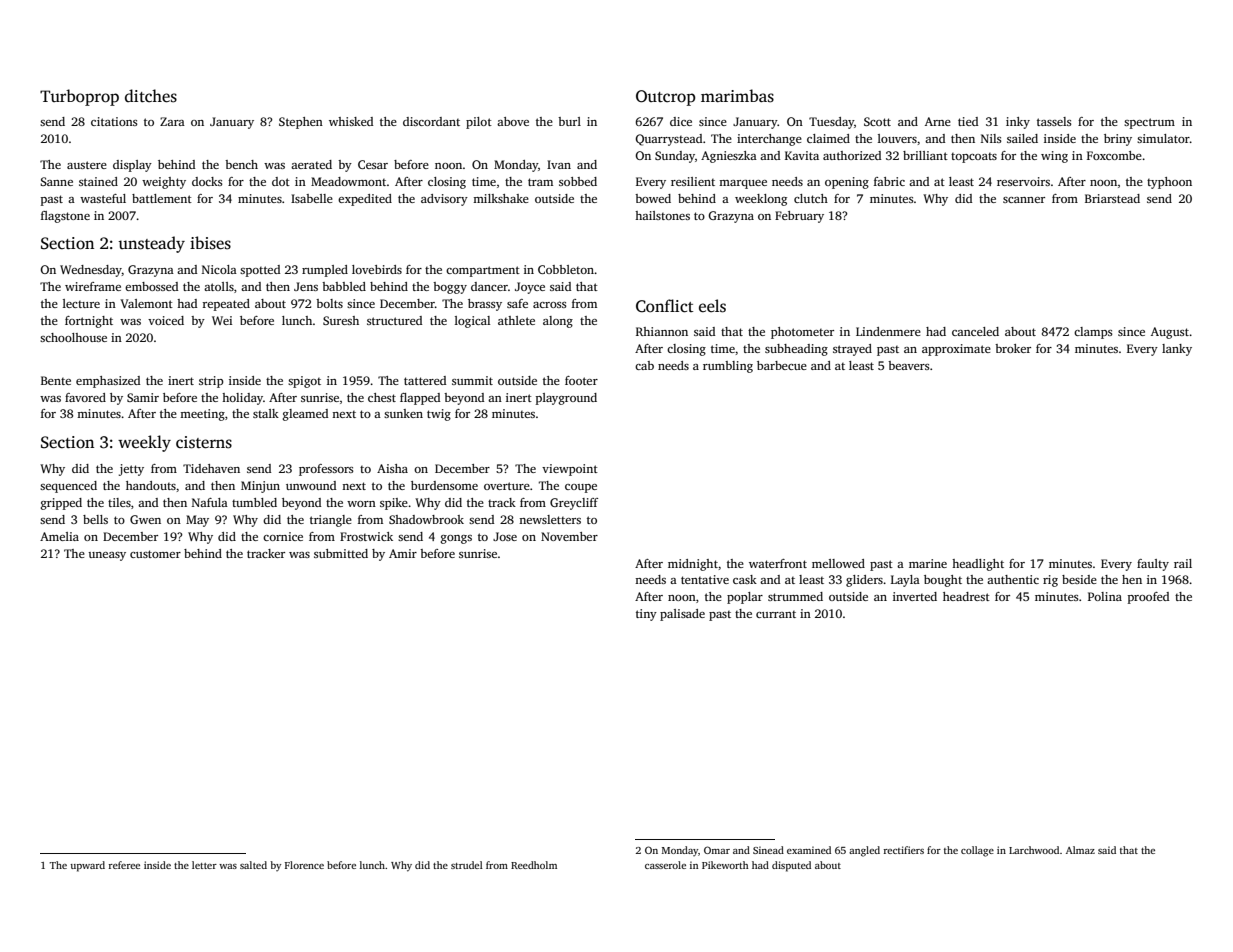 The height and width of the image is (952, 1233). I want to click on currant, so click(776, 614).
